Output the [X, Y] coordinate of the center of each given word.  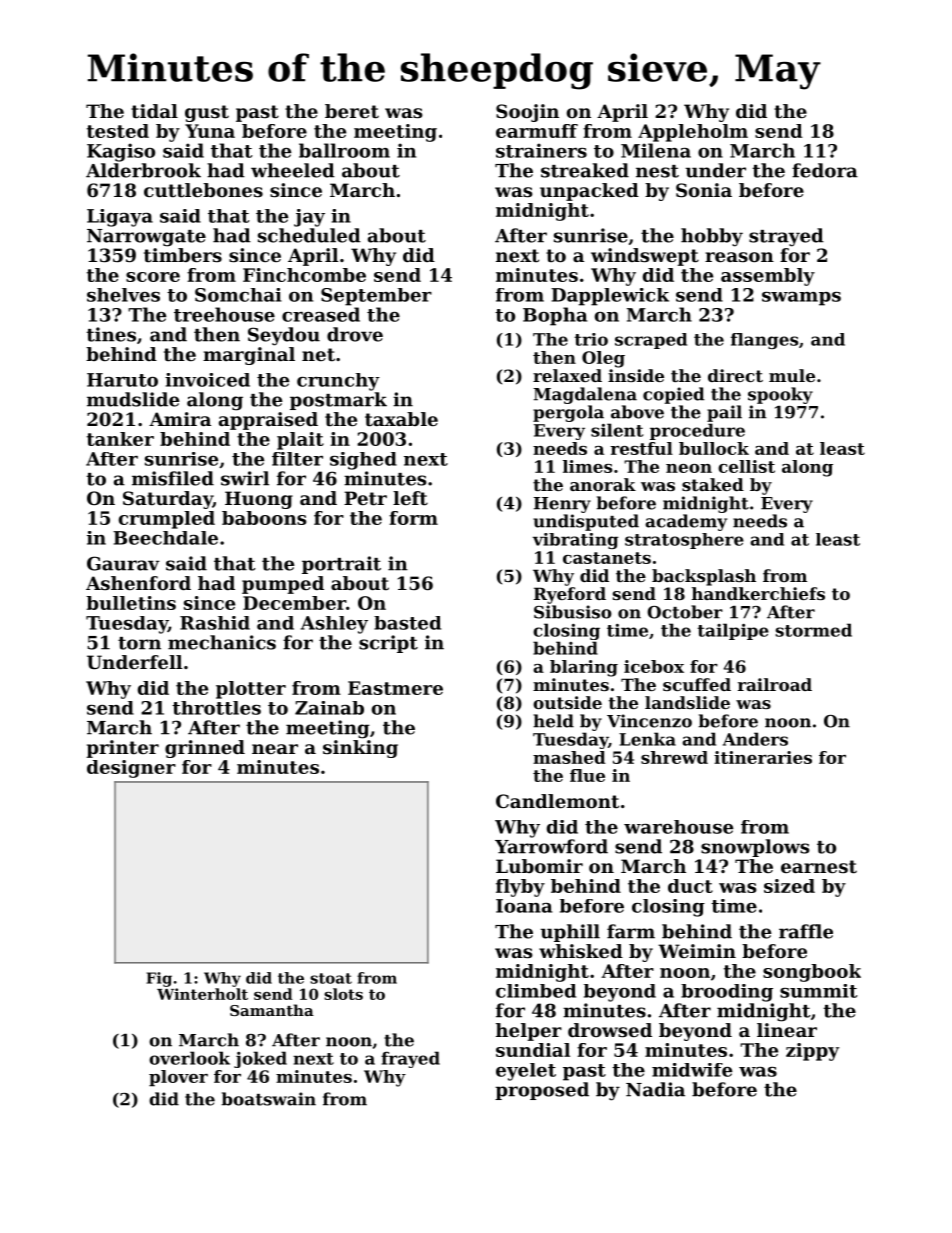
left [410, 498]
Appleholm [693, 133]
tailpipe [733, 631]
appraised [268, 421]
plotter [251, 690]
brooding [727, 993]
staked [713, 484]
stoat [331, 978]
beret [352, 111]
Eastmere [395, 688]
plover [178, 1078]
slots [343, 994]
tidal [154, 111]
